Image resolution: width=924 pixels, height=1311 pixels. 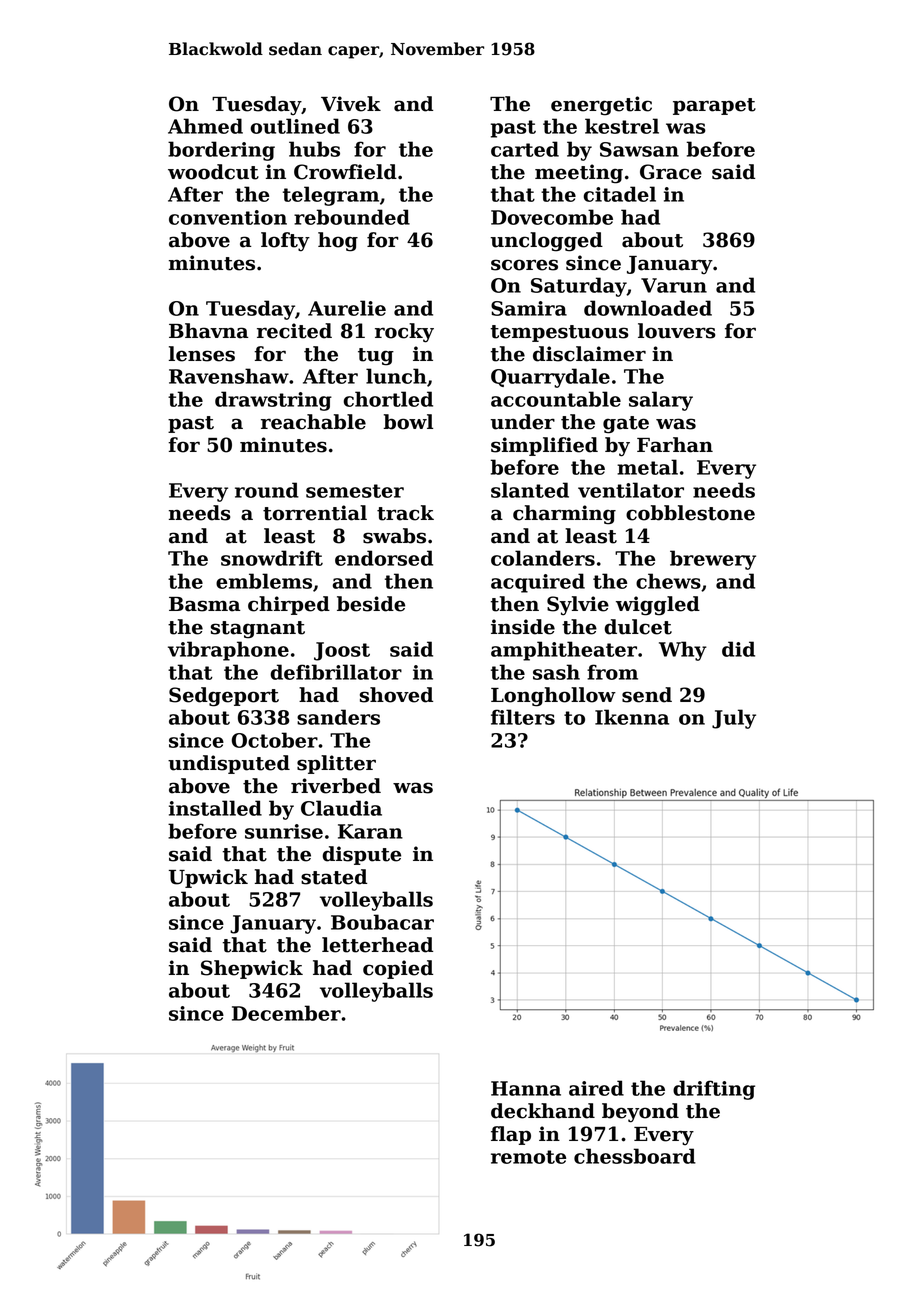 I want to click on Grace, so click(x=671, y=172).
